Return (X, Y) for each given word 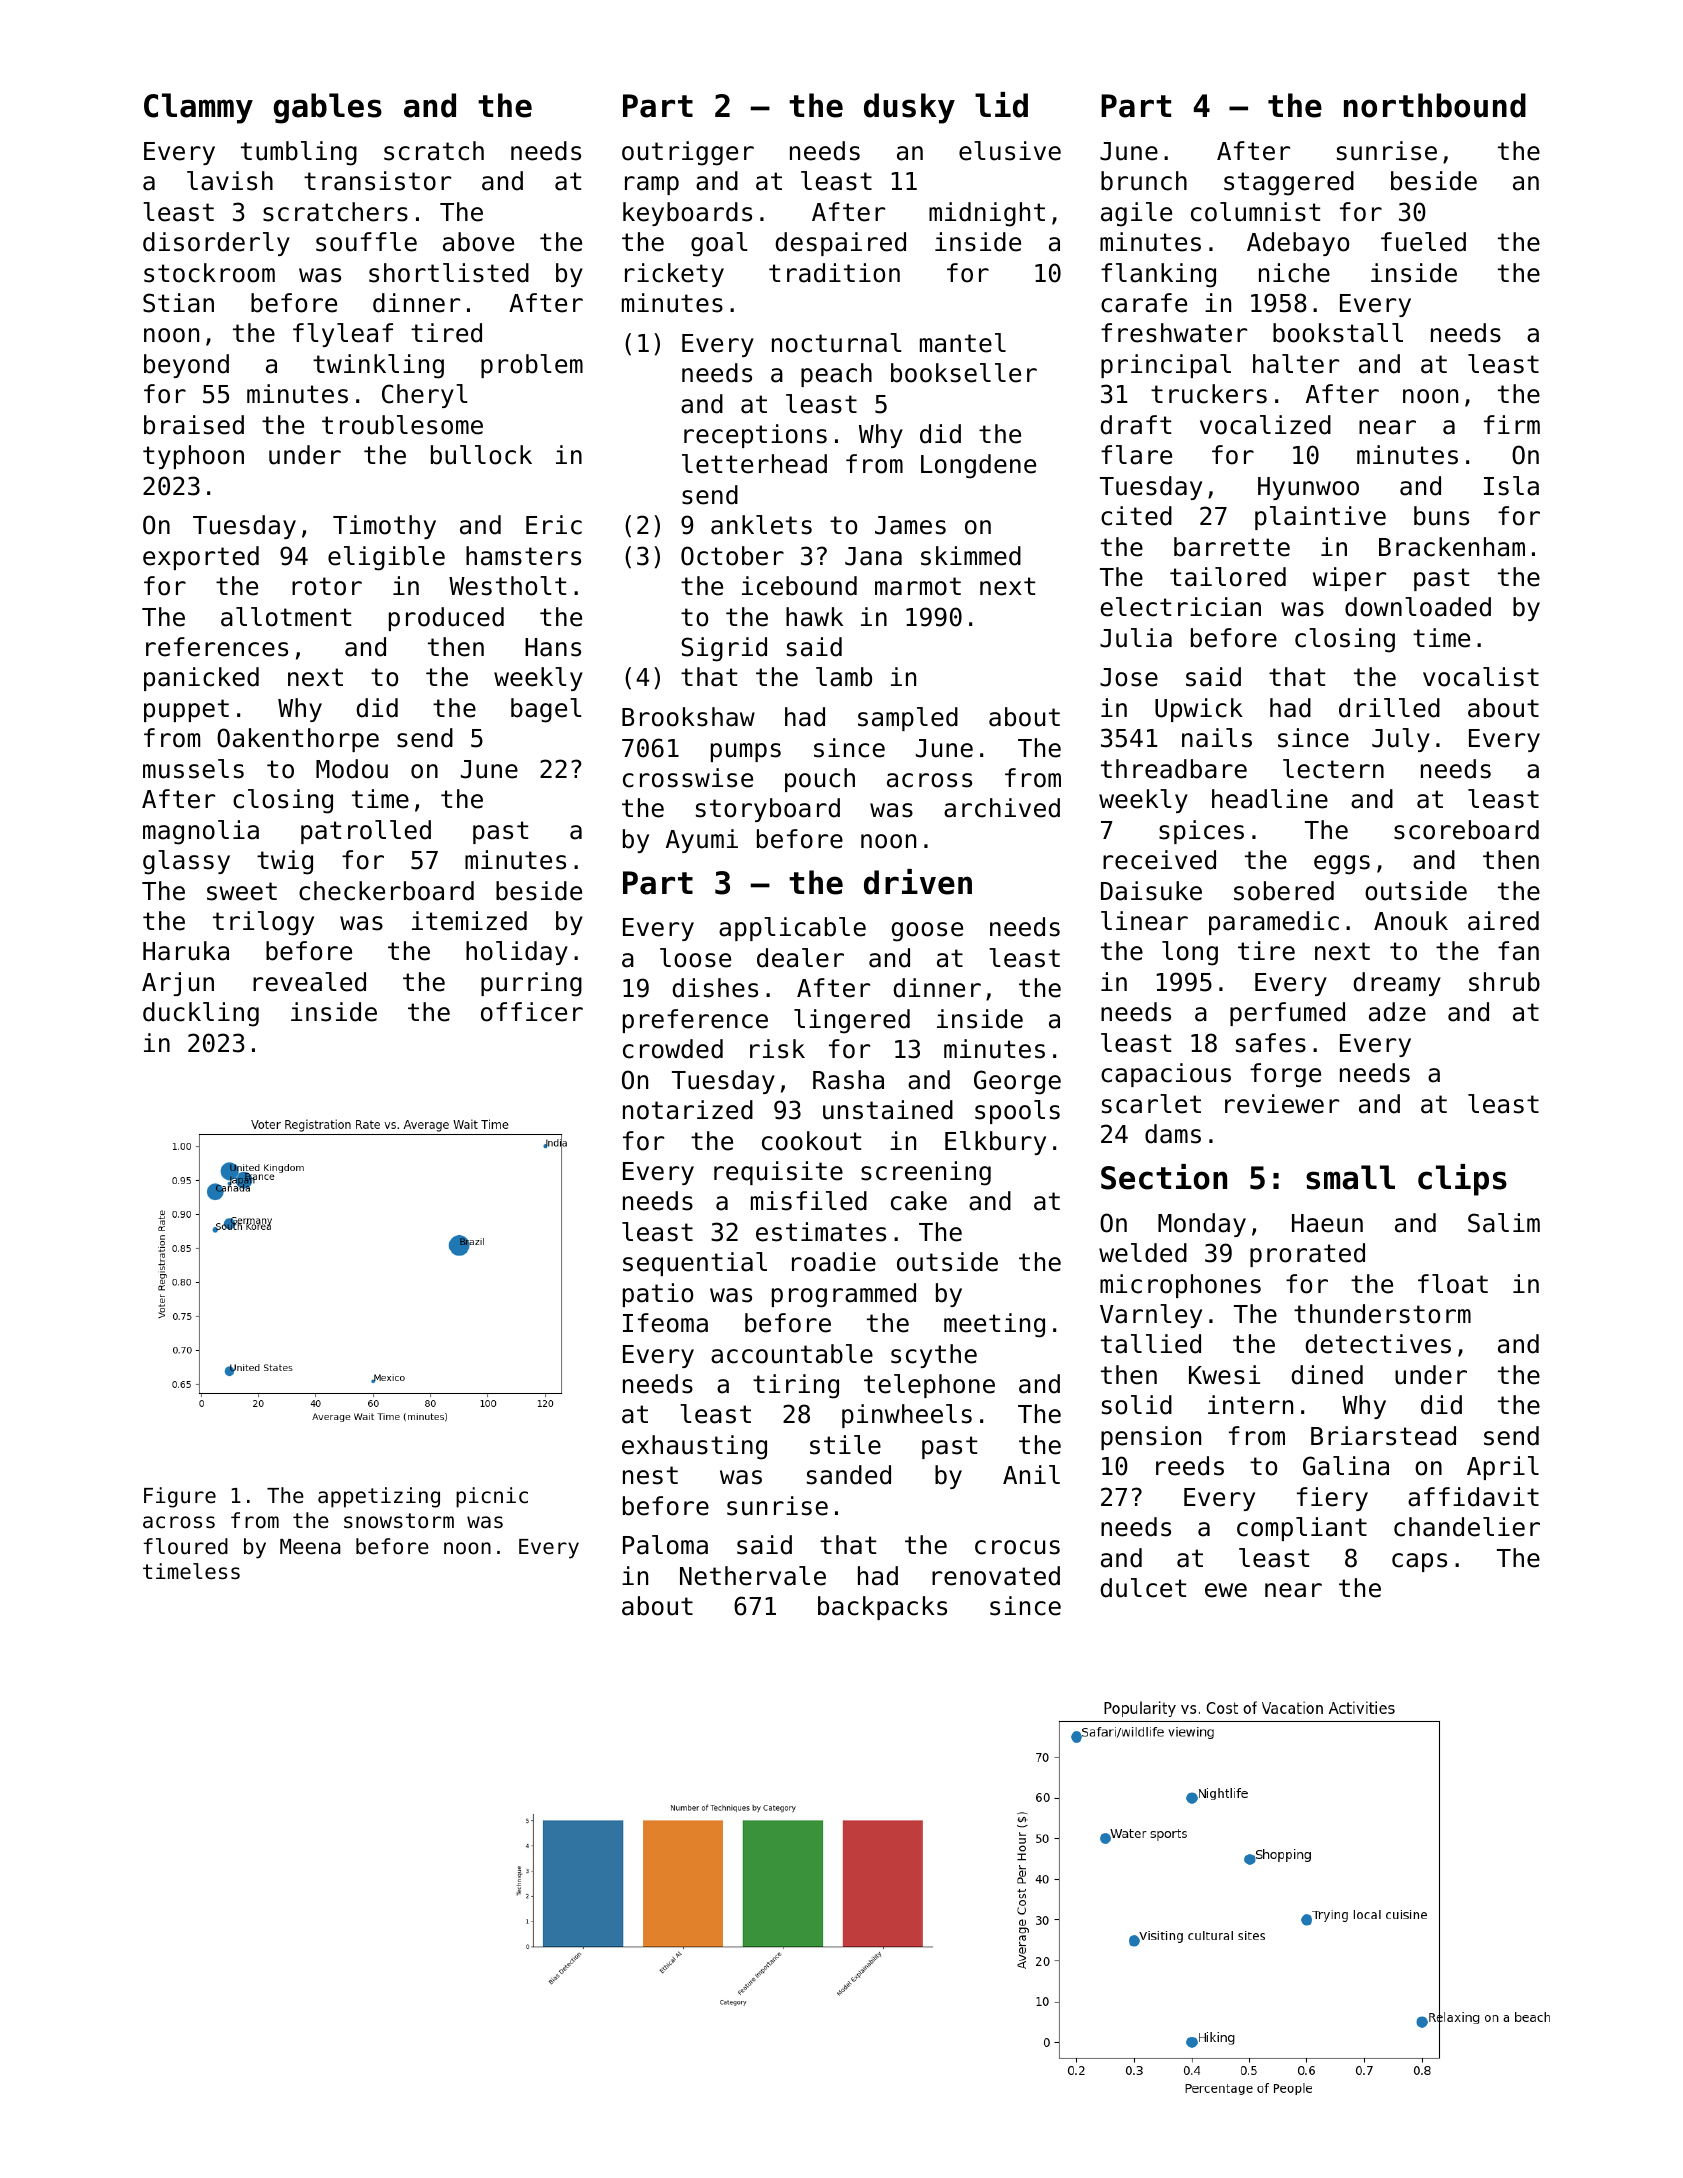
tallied (1151, 1344)
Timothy (384, 527)
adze (1397, 1012)
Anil (1031, 1474)
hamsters (523, 556)
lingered (852, 1021)
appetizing (379, 1497)
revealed (309, 982)
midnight (987, 214)
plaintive (1320, 518)
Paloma (665, 1545)
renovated (996, 1576)
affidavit (1473, 1497)
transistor (377, 181)
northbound (1435, 105)
